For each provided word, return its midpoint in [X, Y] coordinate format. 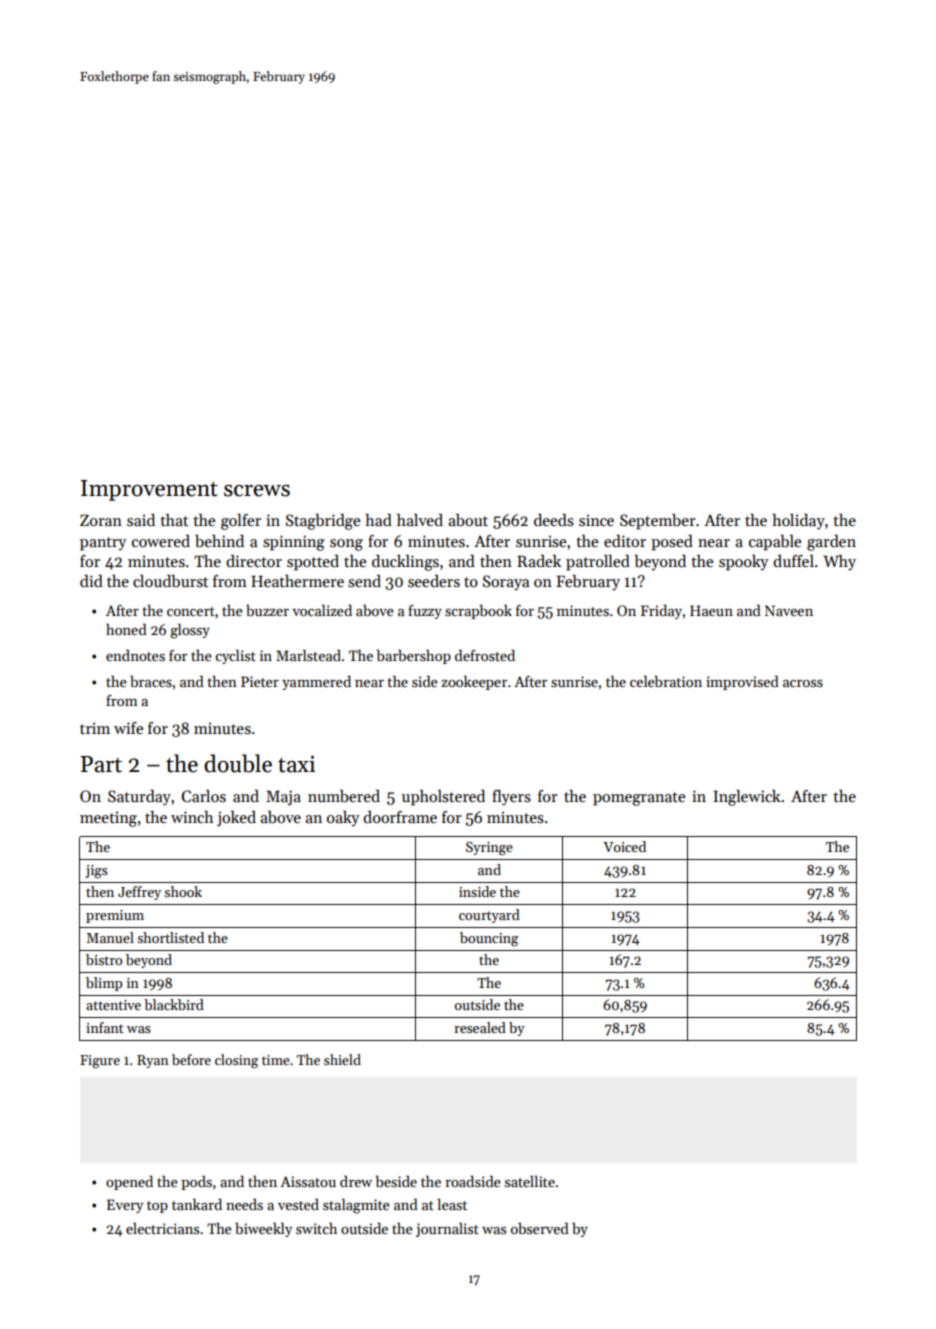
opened [129, 1182]
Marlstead [308, 655]
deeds [554, 520]
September [658, 522]
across [803, 683]
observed [540, 1228]
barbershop [414, 656]
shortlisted [171, 937]
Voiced [624, 846]
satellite [530, 1181]
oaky [343, 819]
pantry [103, 544]
